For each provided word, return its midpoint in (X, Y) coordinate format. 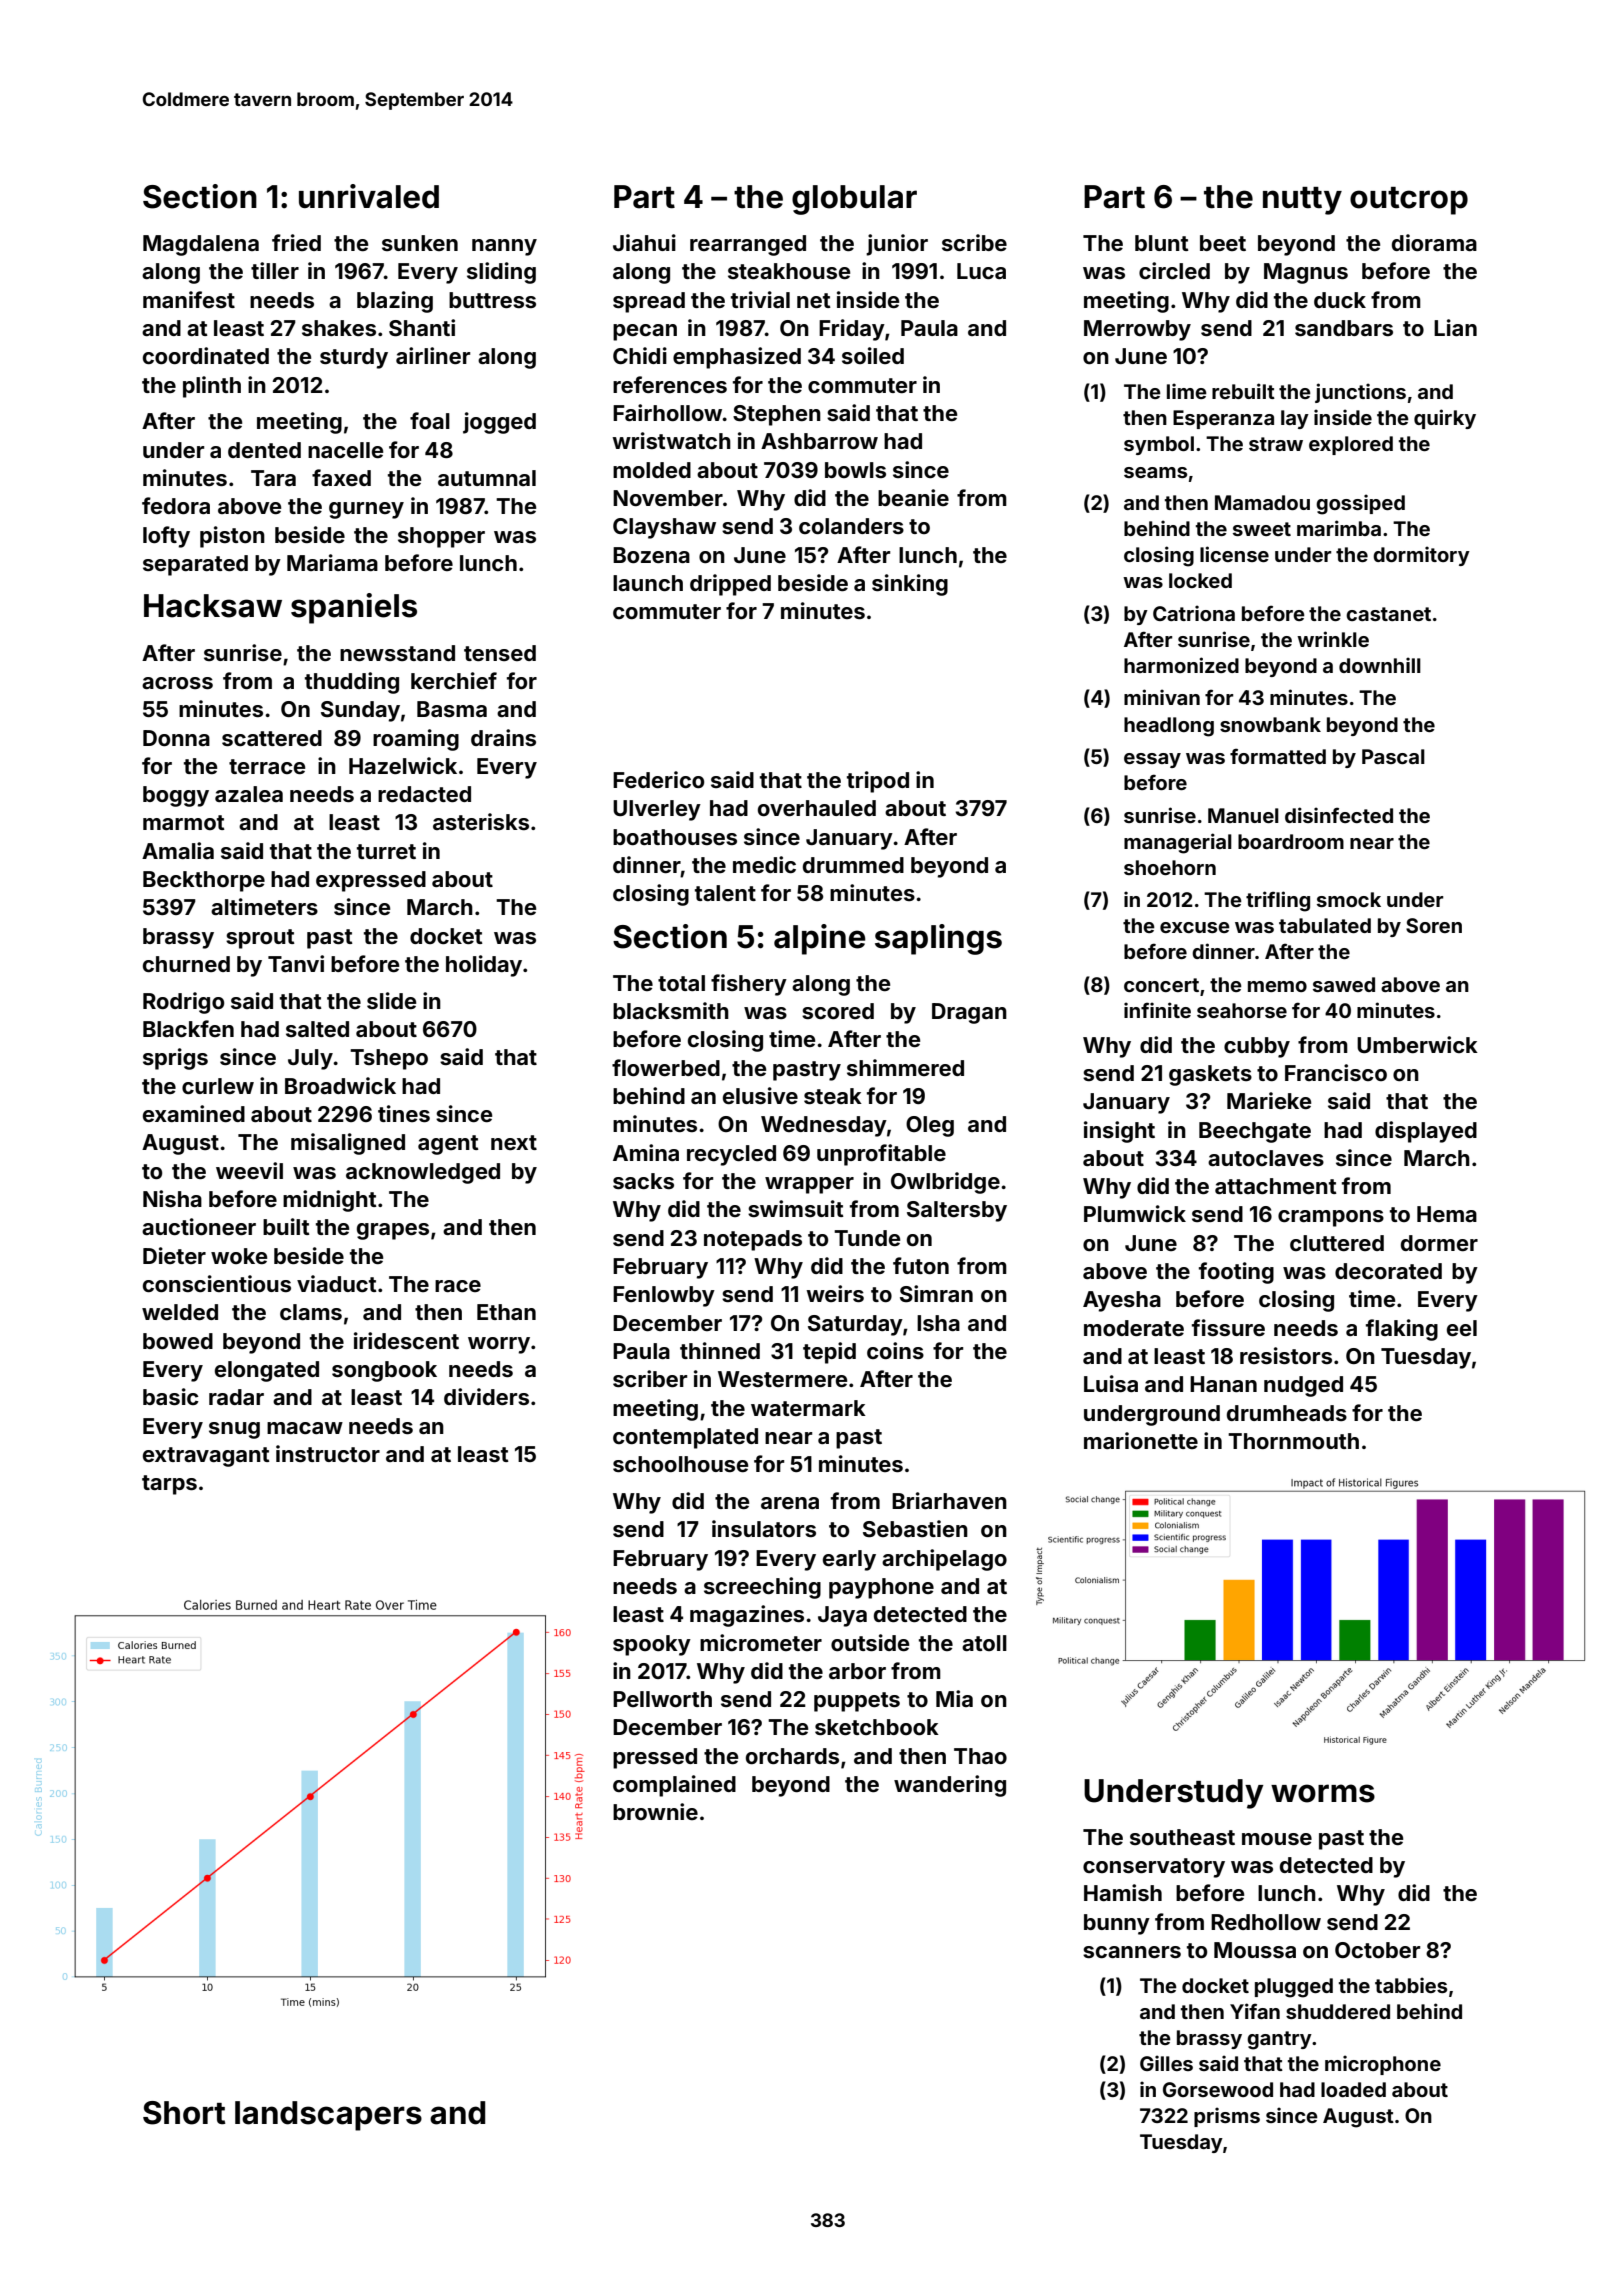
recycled (731, 1155)
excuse (1195, 927)
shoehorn (1170, 867)
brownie (655, 1811)
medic (764, 864)
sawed (1344, 984)
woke (239, 1256)
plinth (212, 387)
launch (648, 583)
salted (317, 1029)
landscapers (328, 2116)
